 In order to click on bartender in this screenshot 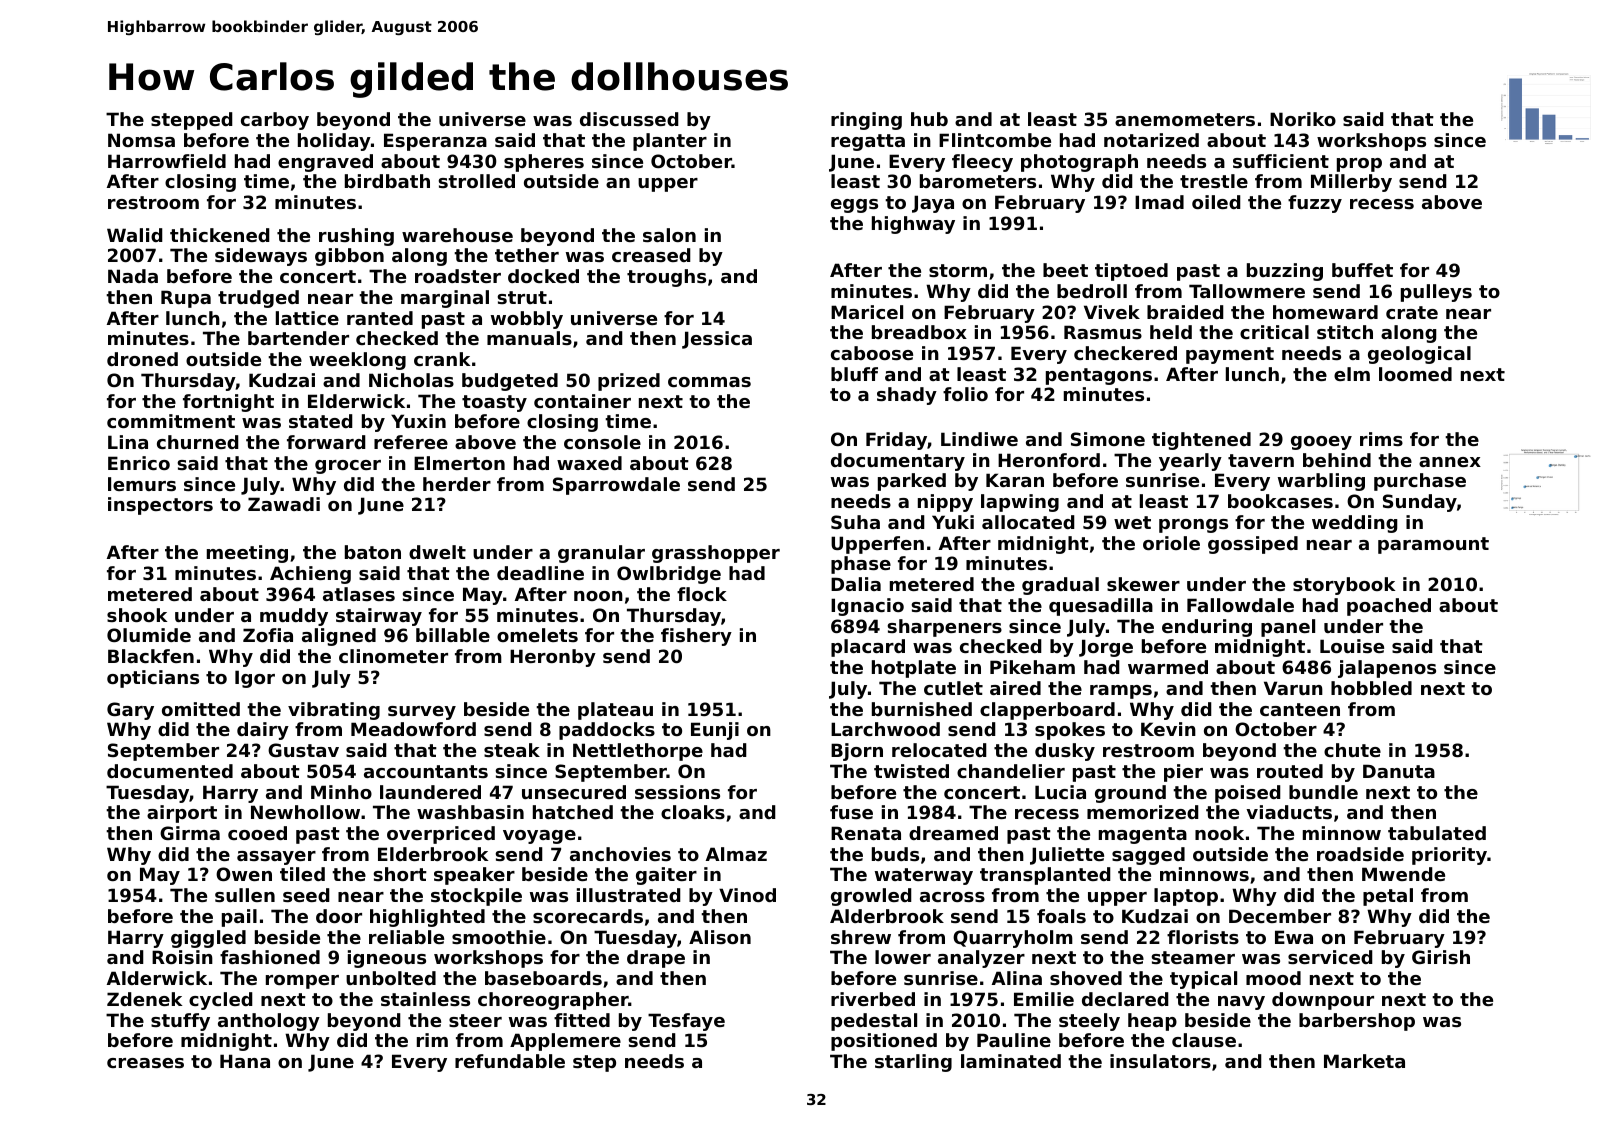, I will do `click(298, 338)`.
